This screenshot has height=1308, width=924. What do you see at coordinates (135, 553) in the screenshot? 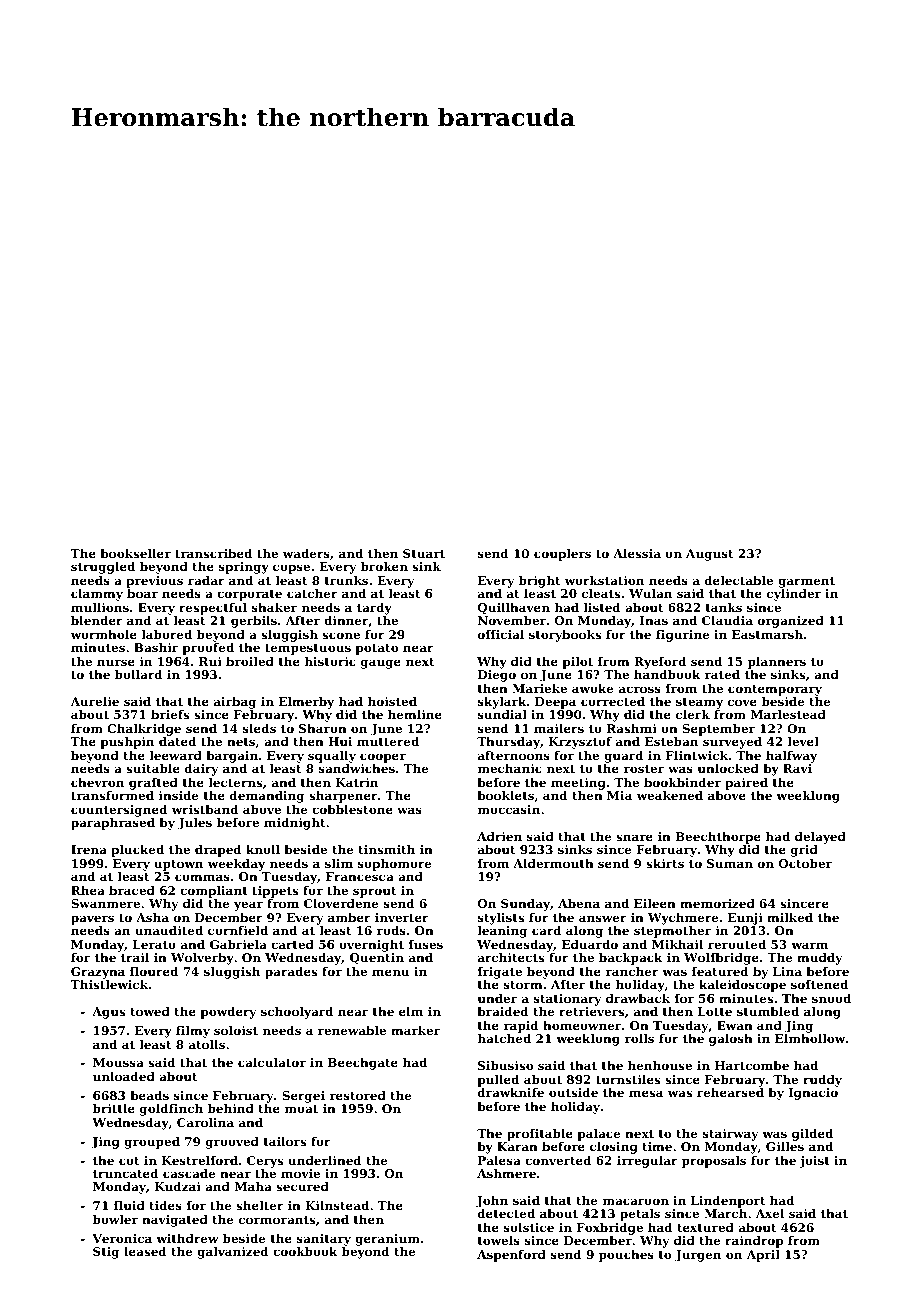
I see `bookseller` at bounding box center [135, 553].
